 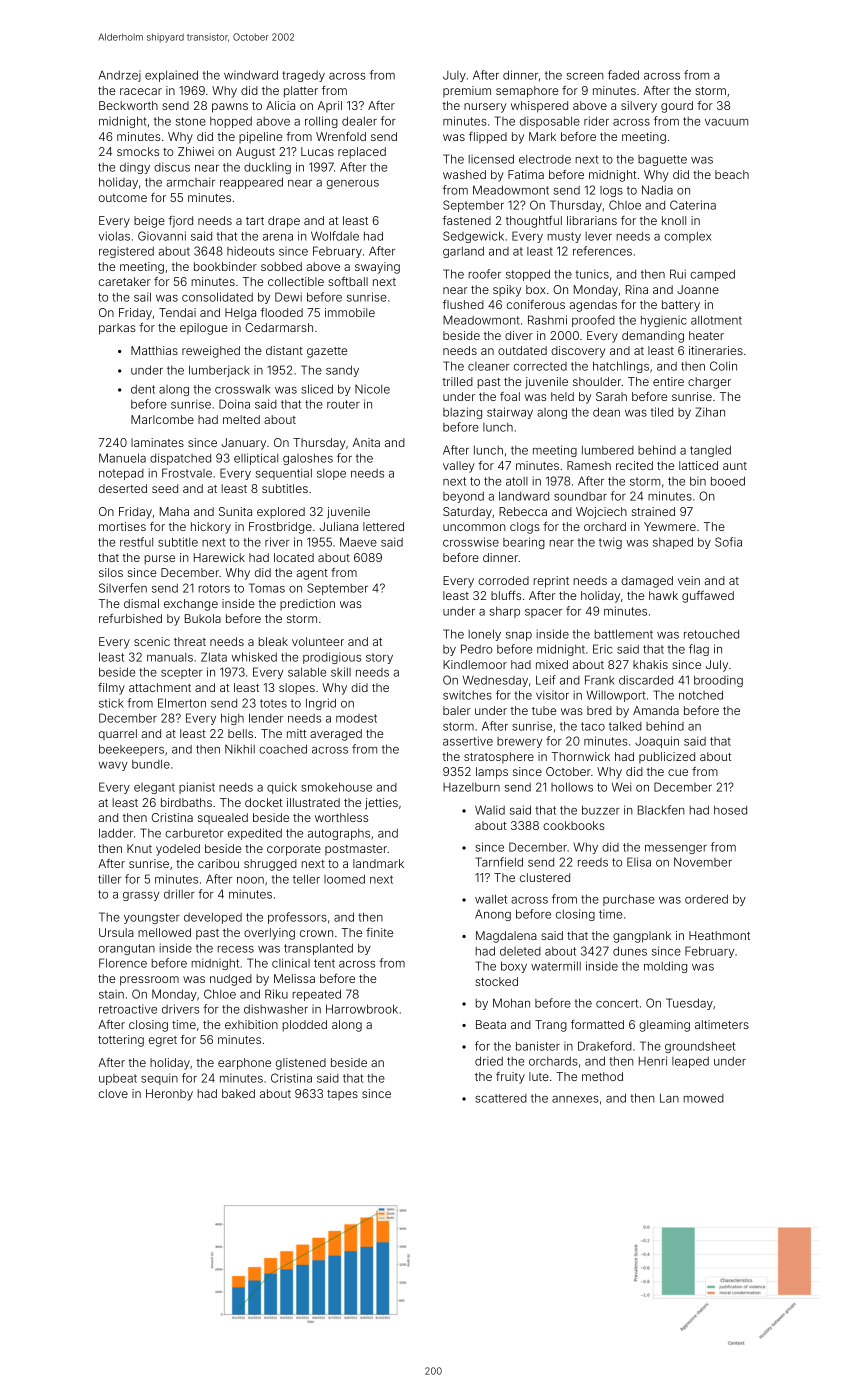 I want to click on ladder, so click(x=116, y=833).
